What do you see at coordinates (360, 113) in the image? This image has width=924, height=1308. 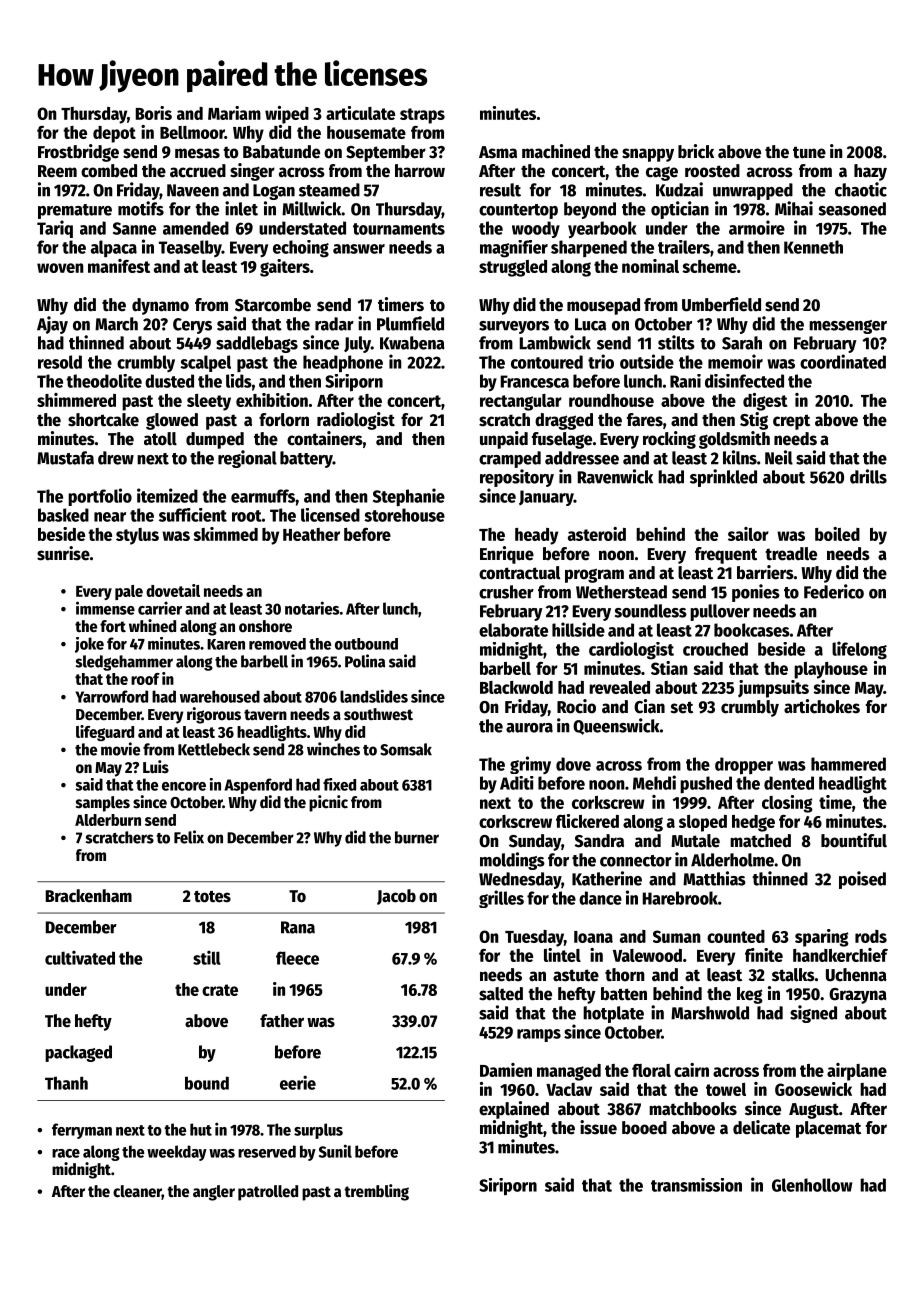 I see `articulate` at bounding box center [360, 113].
